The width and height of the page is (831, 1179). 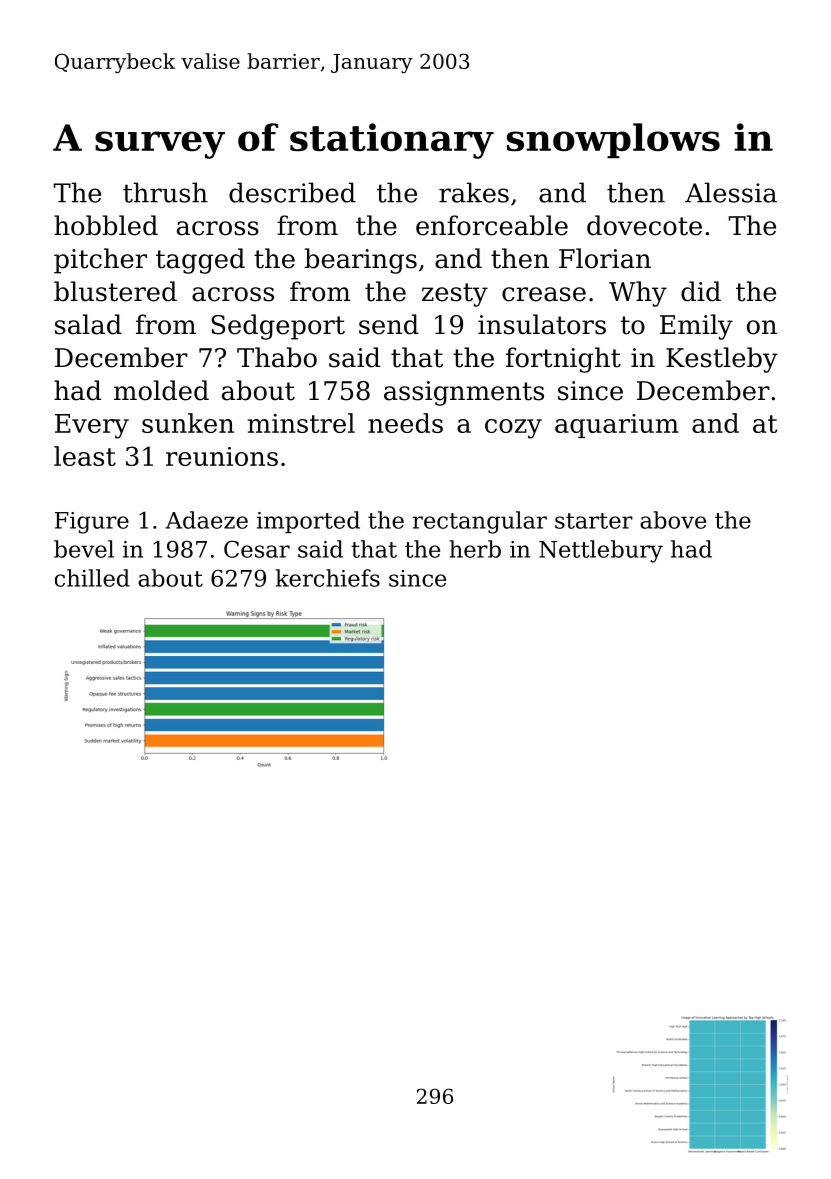 I want to click on bevel, so click(x=84, y=549).
